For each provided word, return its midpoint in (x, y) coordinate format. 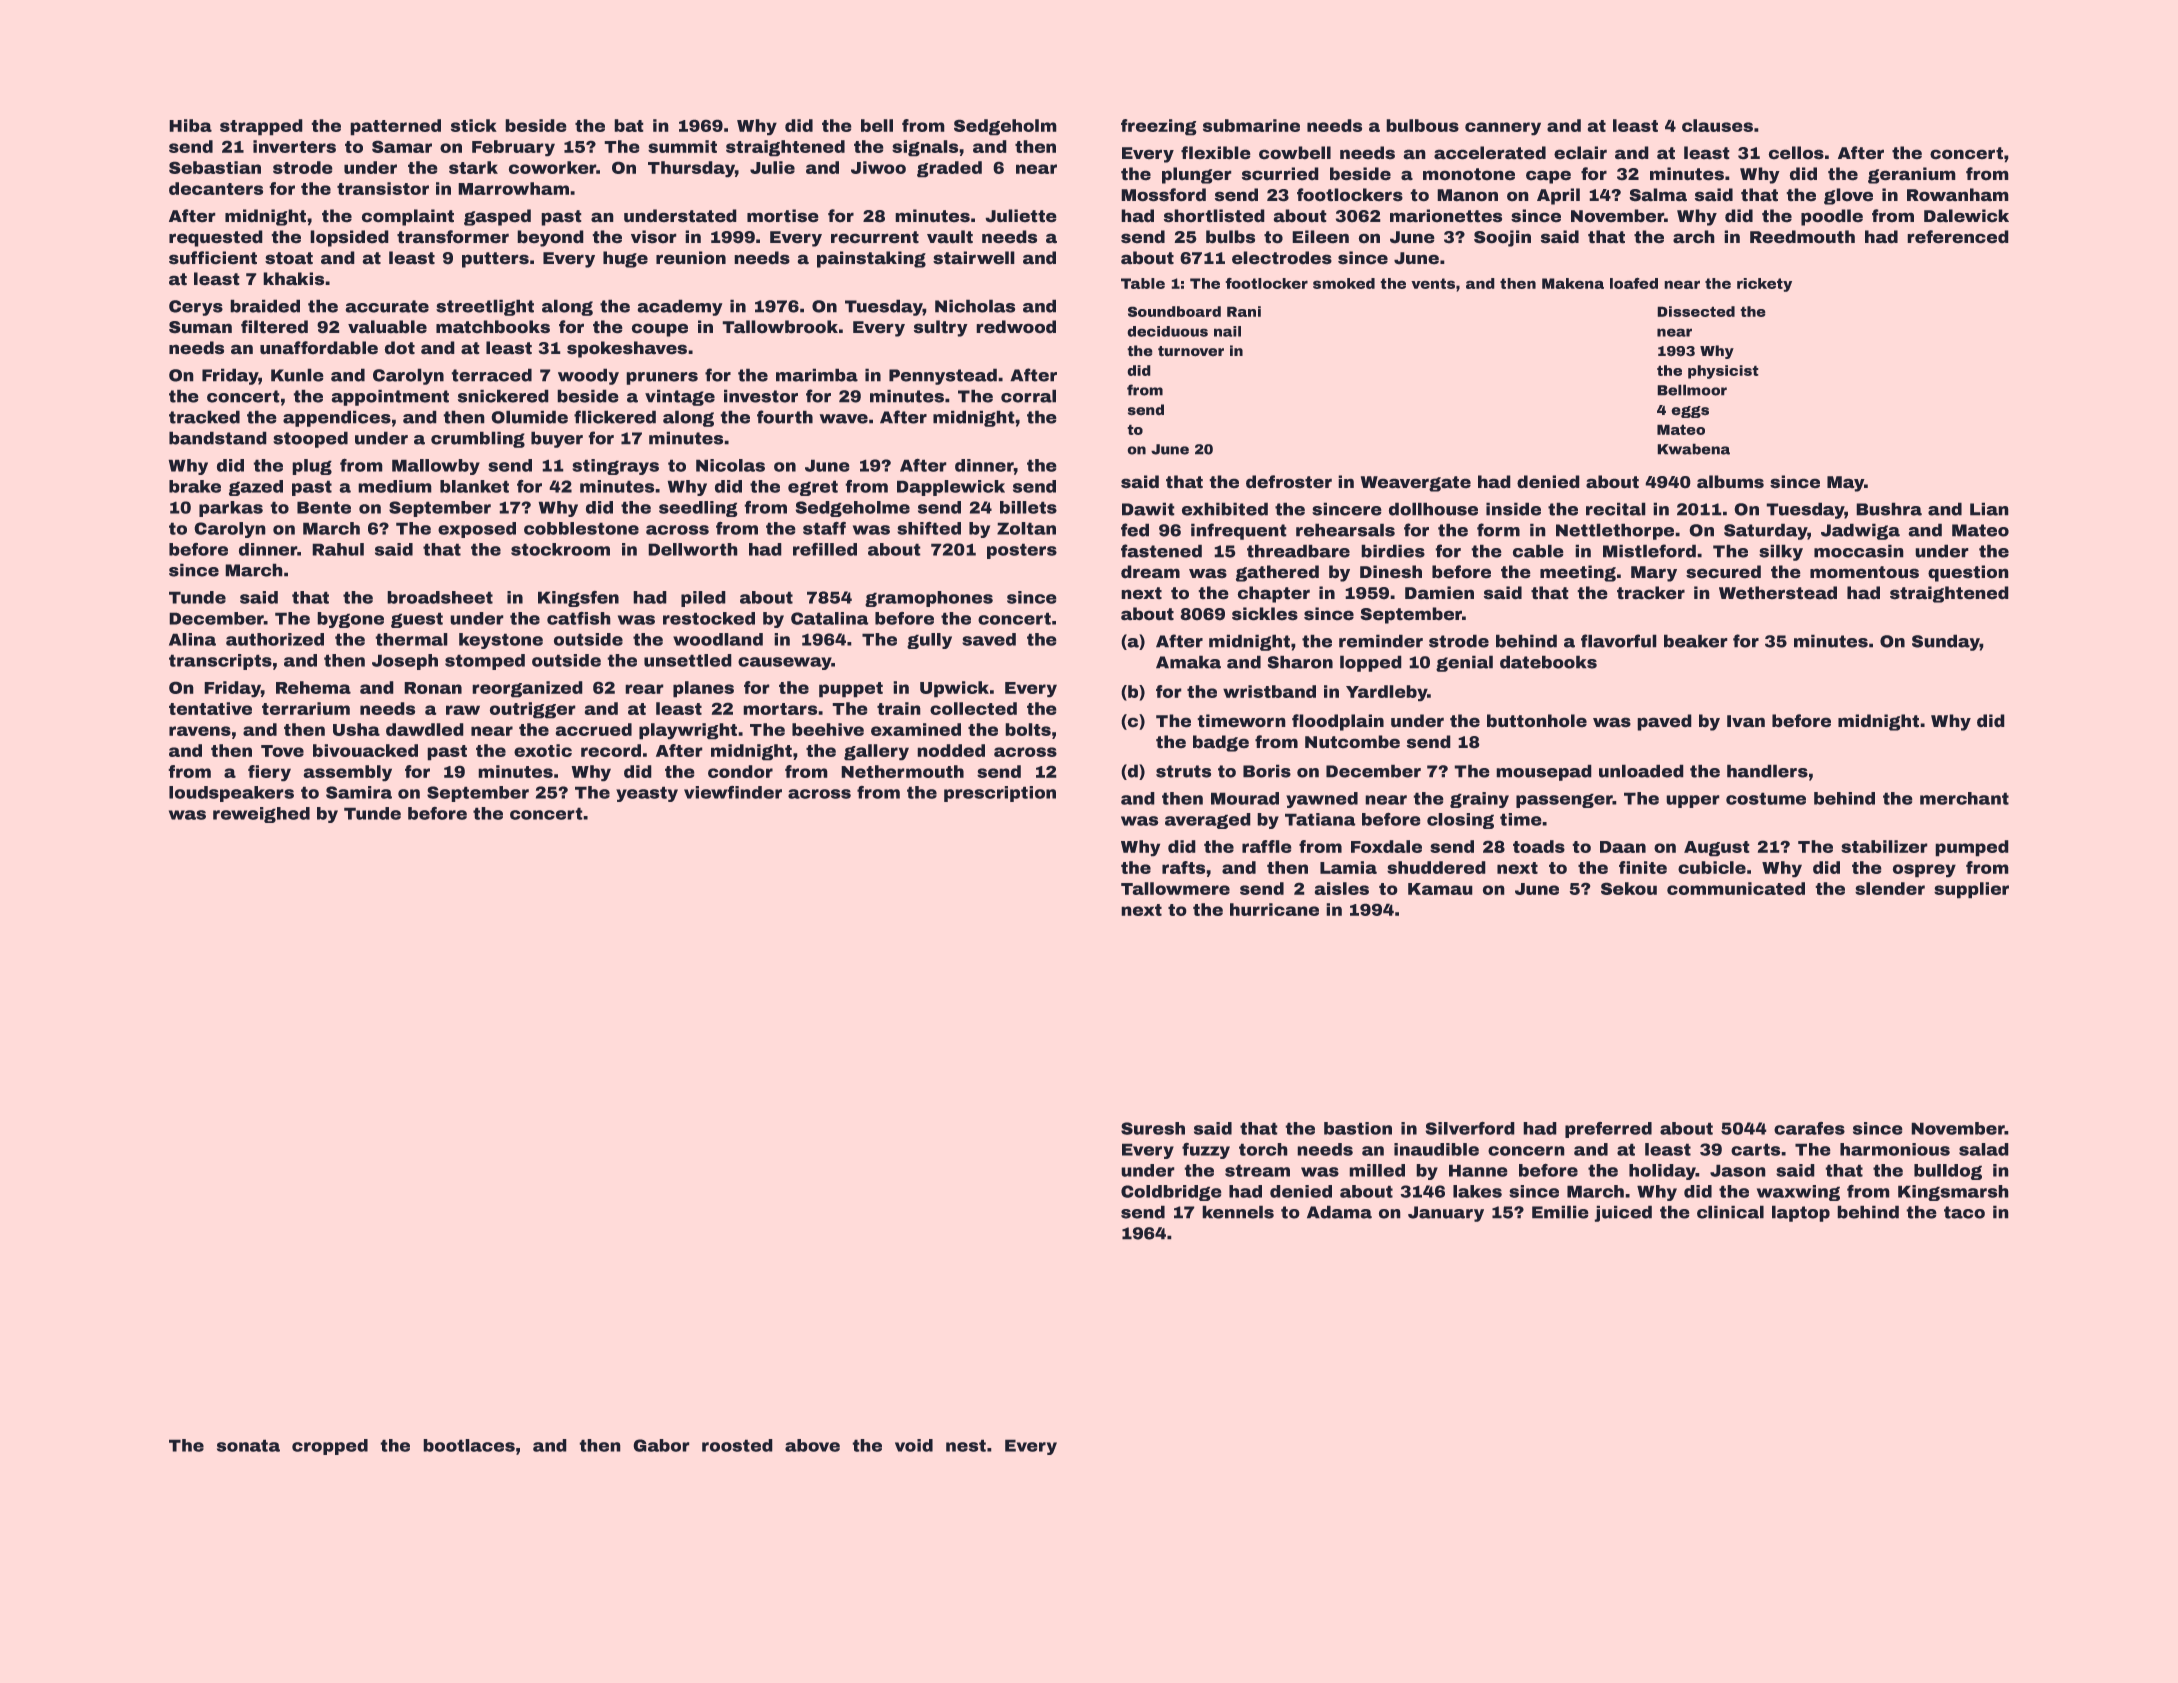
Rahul (338, 549)
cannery (1503, 129)
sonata (248, 1445)
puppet (851, 690)
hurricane (1274, 909)
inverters (294, 146)
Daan (1623, 847)
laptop (1801, 1213)
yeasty (647, 794)
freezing (1159, 127)
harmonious (1895, 1149)
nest (966, 1445)
